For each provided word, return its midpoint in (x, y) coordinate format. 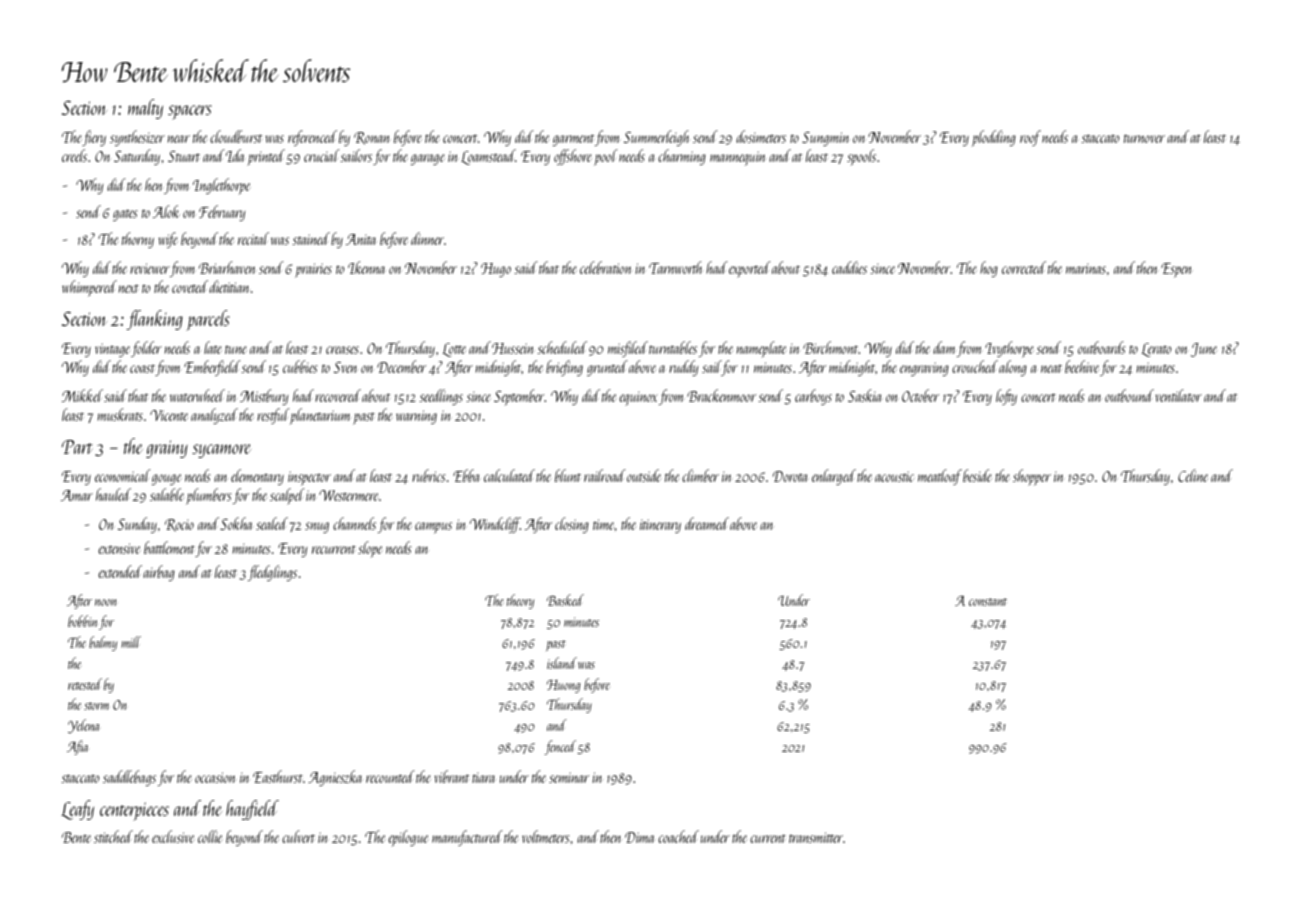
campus (433, 528)
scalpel (287, 496)
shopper (1032, 477)
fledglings (272, 573)
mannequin (738, 158)
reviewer (150, 268)
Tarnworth (675, 267)
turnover (1144, 138)
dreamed (707, 523)
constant (988, 602)
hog (989, 269)
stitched (113, 836)
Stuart (184, 156)
